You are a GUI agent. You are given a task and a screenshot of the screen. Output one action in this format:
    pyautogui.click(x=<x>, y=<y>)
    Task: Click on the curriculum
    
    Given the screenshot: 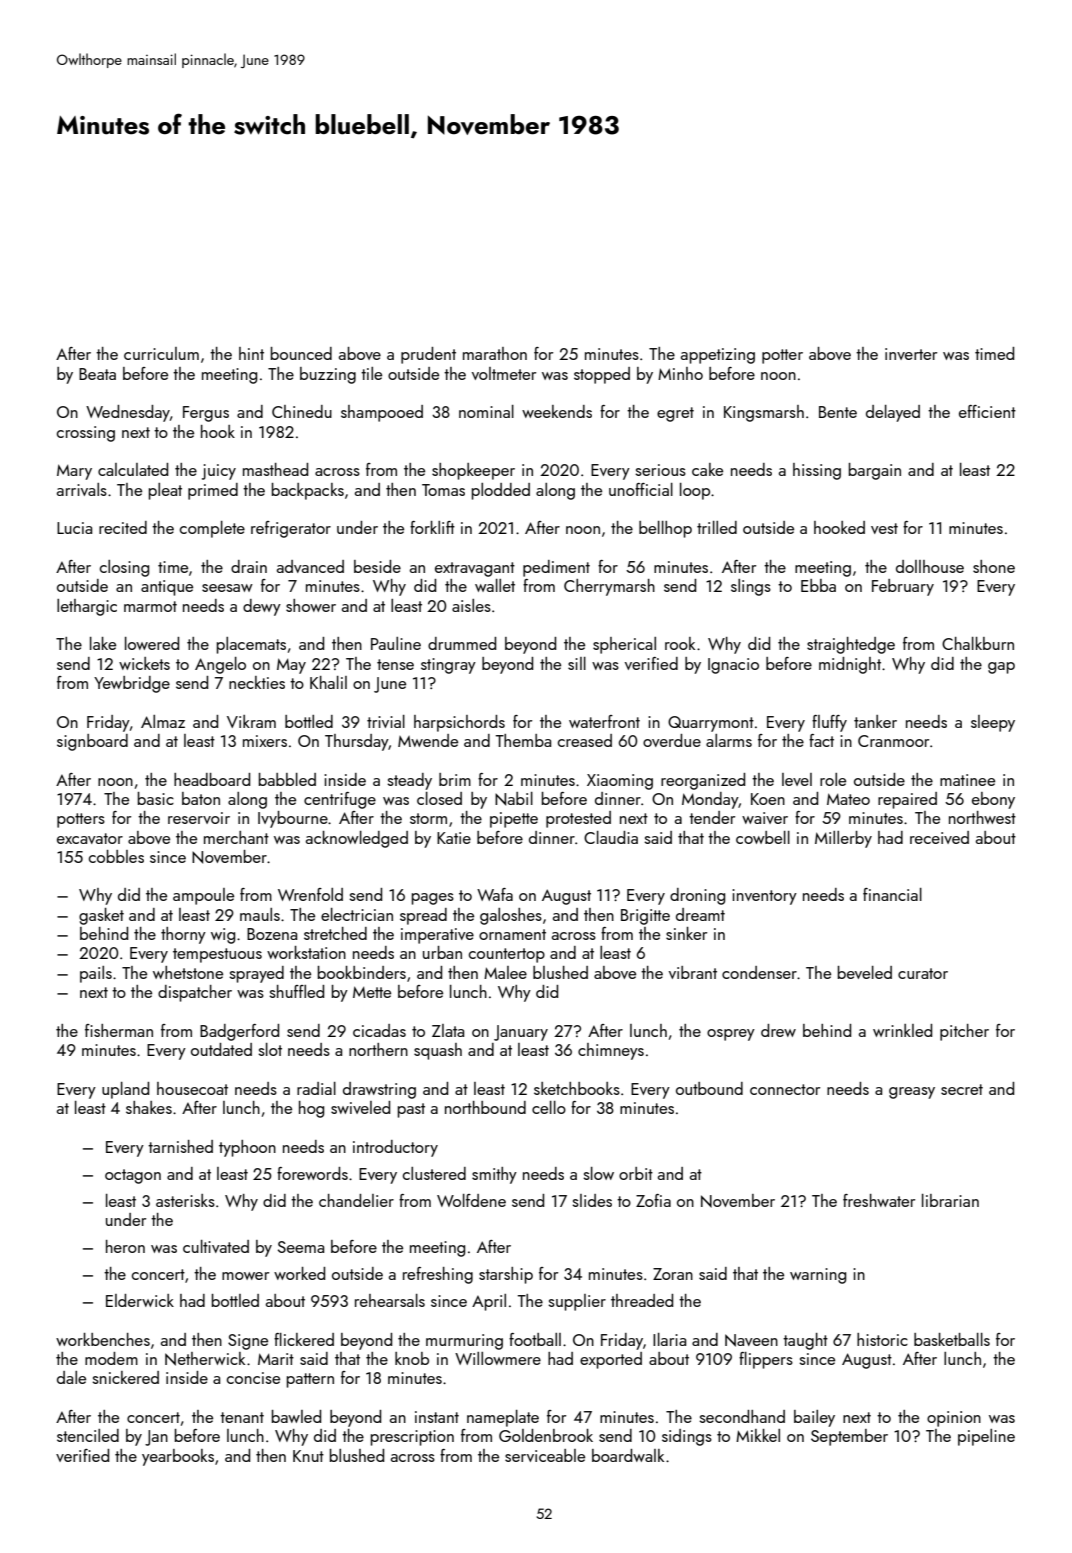 What is the action you would take?
    pyautogui.click(x=161, y=353)
